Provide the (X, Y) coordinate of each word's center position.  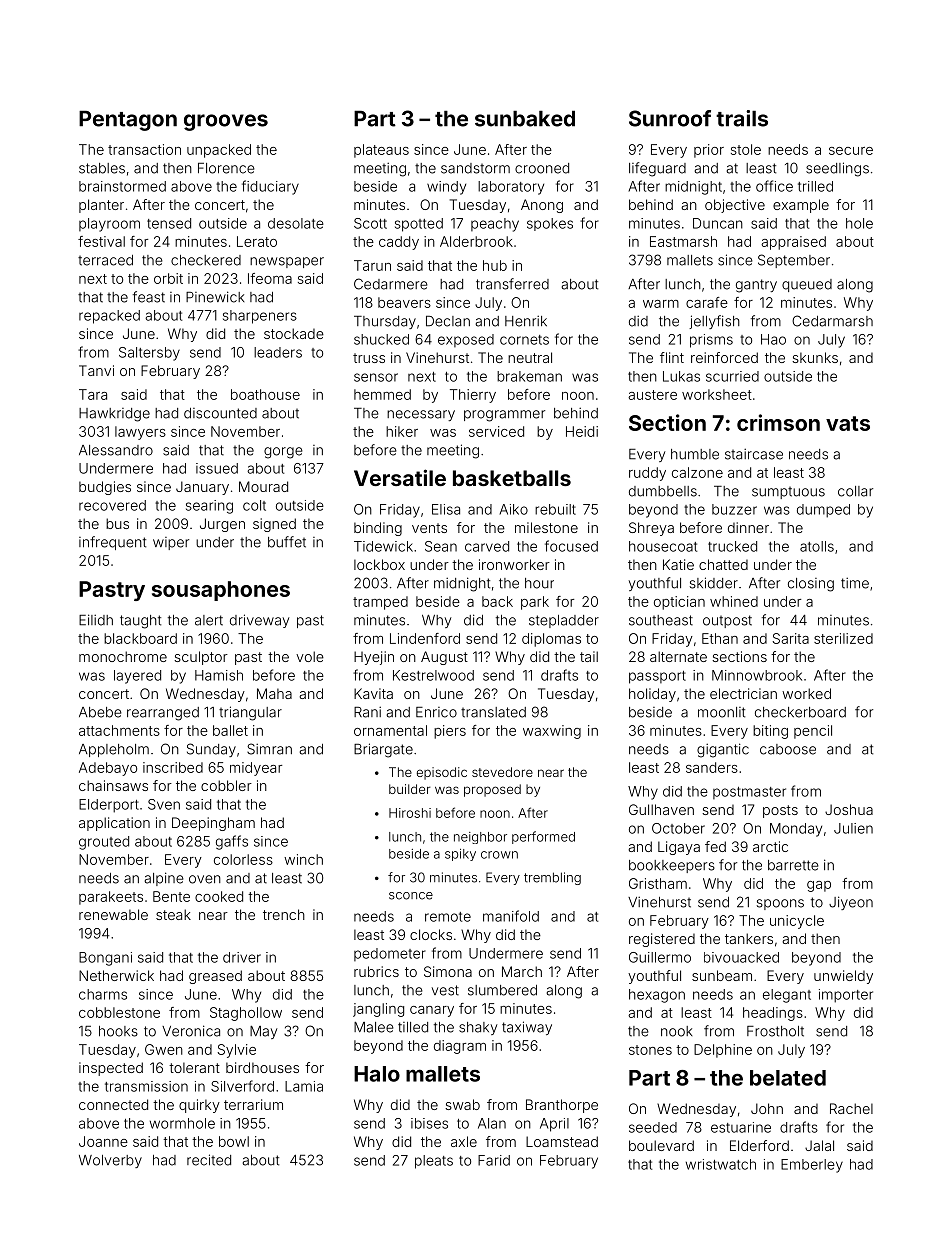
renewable (113, 914)
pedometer (390, 954)
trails (742, 118)
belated (788, 1078)
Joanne (103, 1141)
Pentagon (128, 120)
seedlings (837, 169)
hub (495, 265)
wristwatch (721, 1164)
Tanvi (96, 370)
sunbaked (525, 118)
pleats (434, 1162)
